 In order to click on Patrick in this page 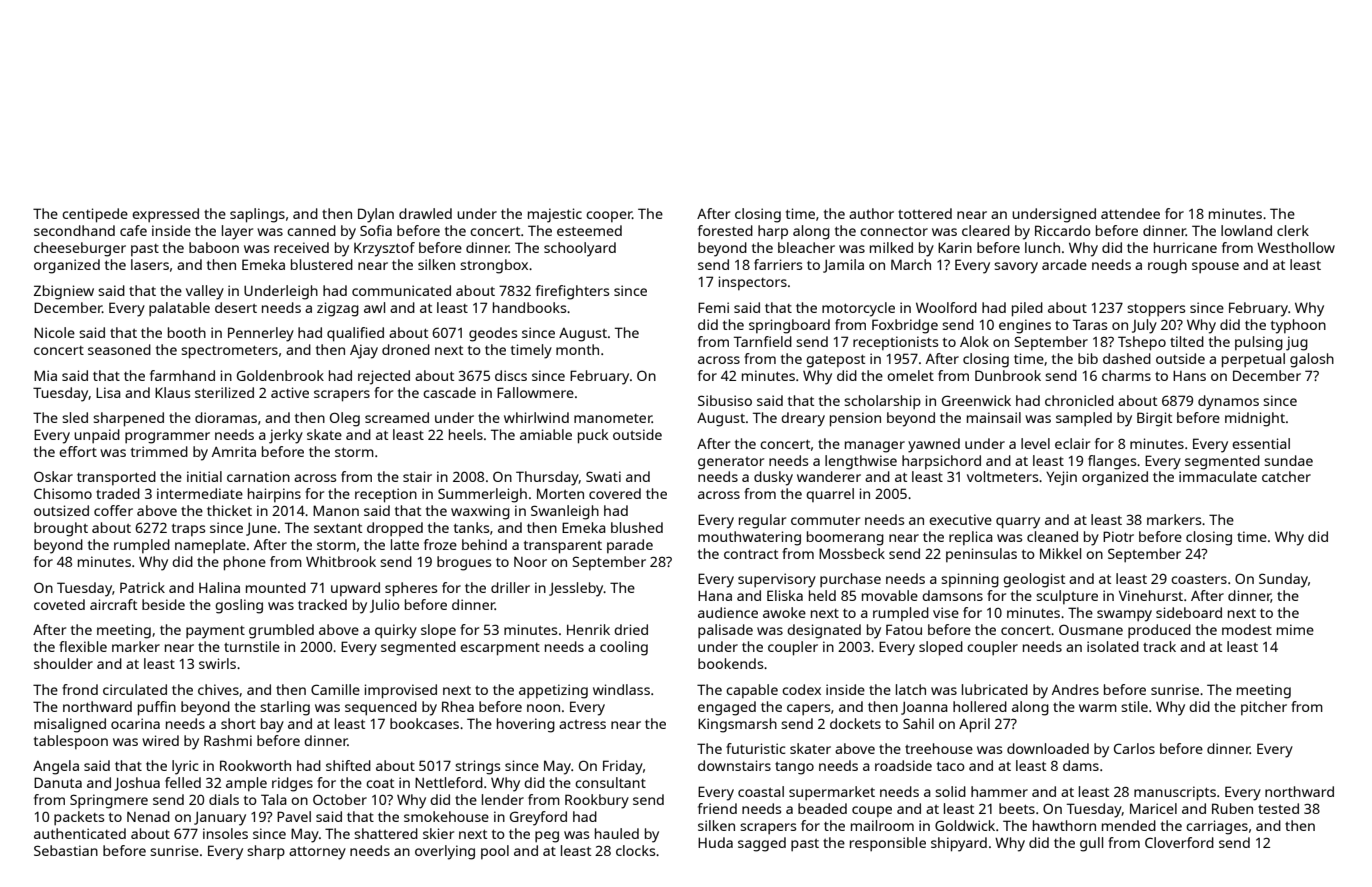, I will do `click(142, 587)`.
